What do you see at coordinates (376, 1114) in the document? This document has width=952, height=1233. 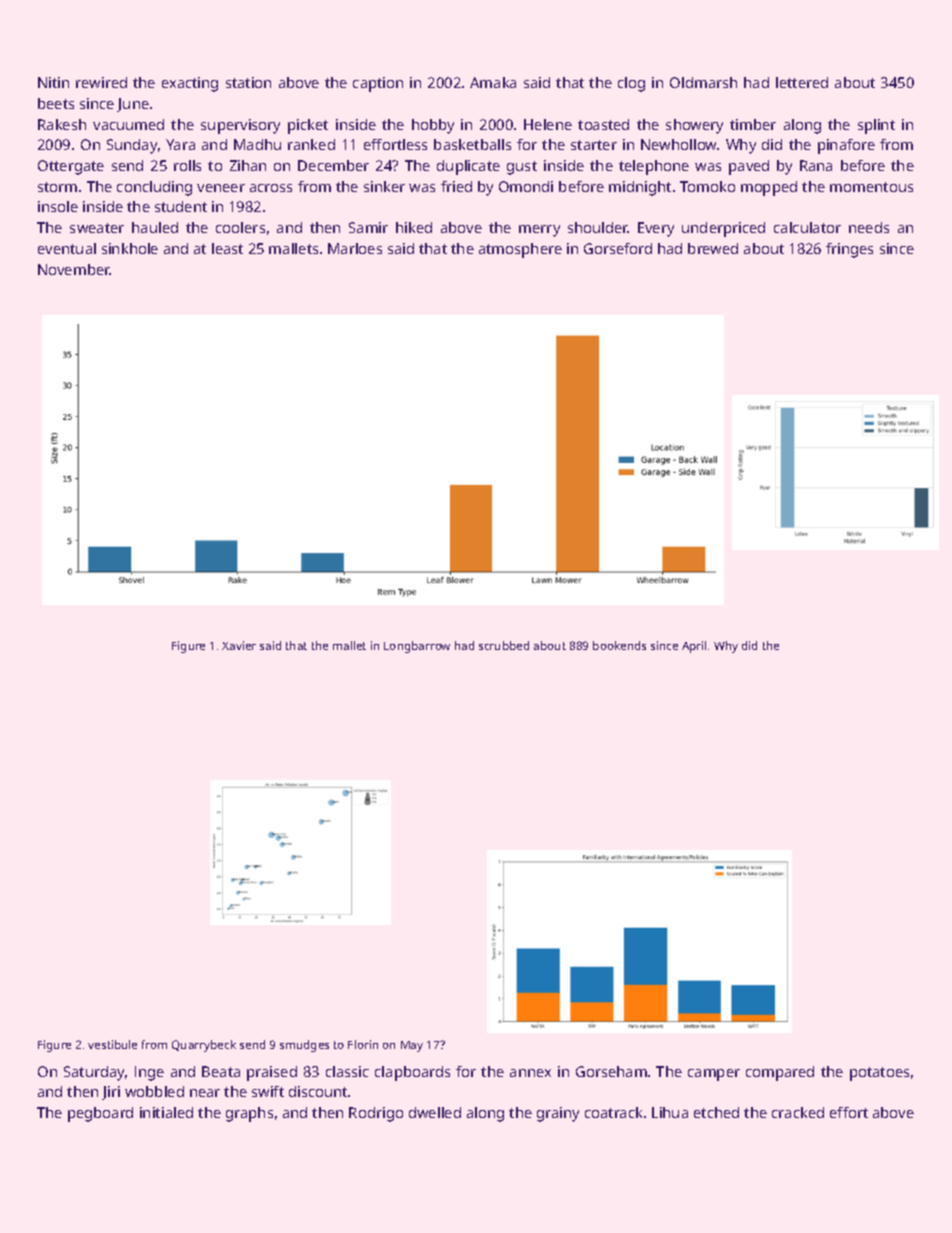 I see `Rodrigo` at bounding box center [376, 1114].
